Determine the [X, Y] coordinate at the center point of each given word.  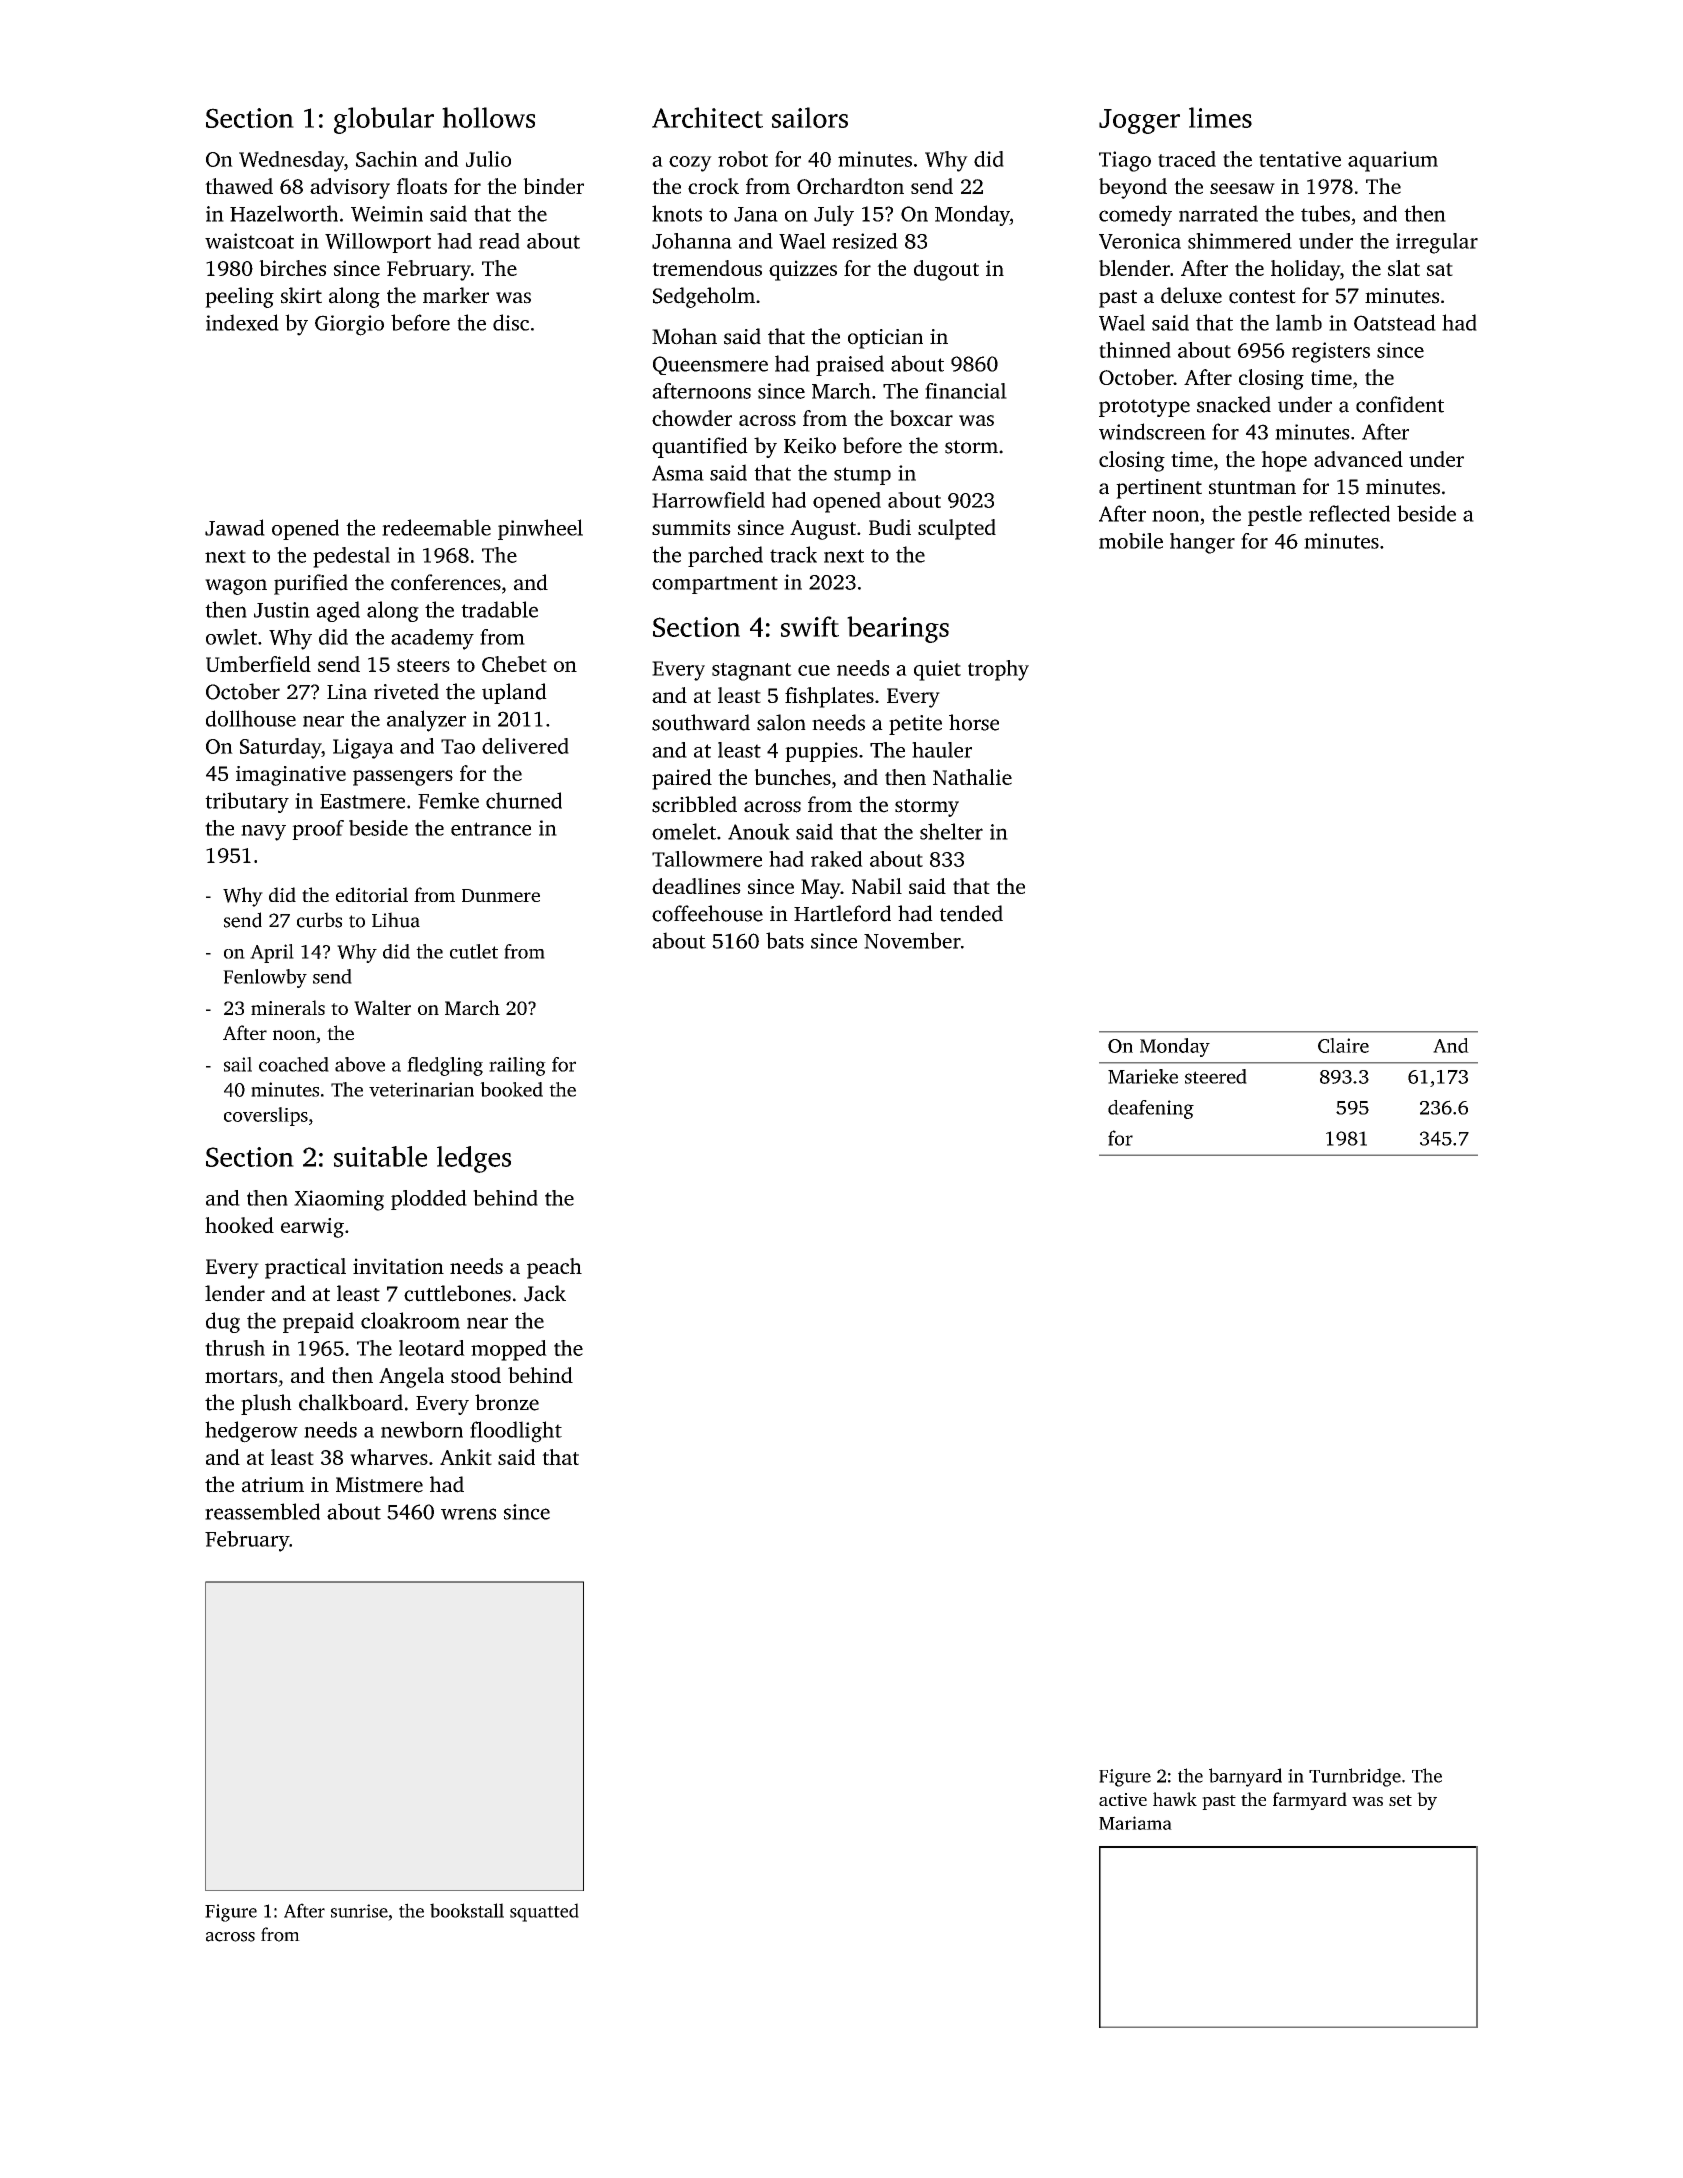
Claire [1343, 1045]
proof [318, 830]
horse [974, 722]
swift [810, 626]
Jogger [1139, 121]
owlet [231, 637]
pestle [1275, 515]
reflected [1349, 513]
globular [384, 120]
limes [1220, 117]
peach [554, 1268]
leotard [432, 1348]
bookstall [467, 1910]
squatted [544, 1912]
